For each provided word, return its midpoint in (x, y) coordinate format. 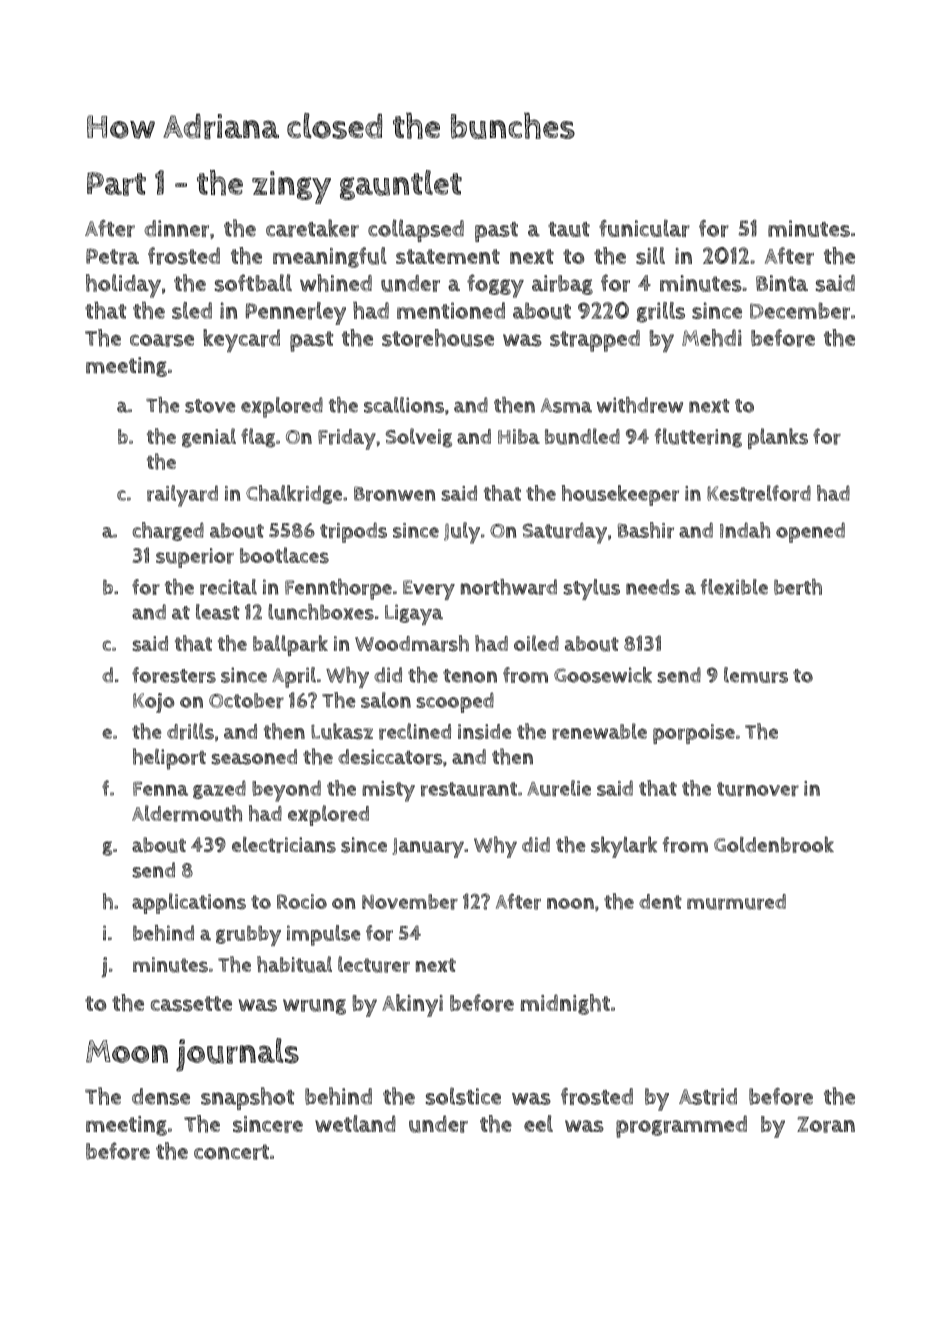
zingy (291, 187)
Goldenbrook (774, 844)
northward (509, 587)
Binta (782, 283)
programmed (681, 1126)
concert (231, 1152)
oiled (536, 643)
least (218, 612)
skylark (624, 847)
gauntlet (401, 185)
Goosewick (603, 675)
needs (653, 587)
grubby (248, 935)
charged (168, 531)
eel (538, 1123)
